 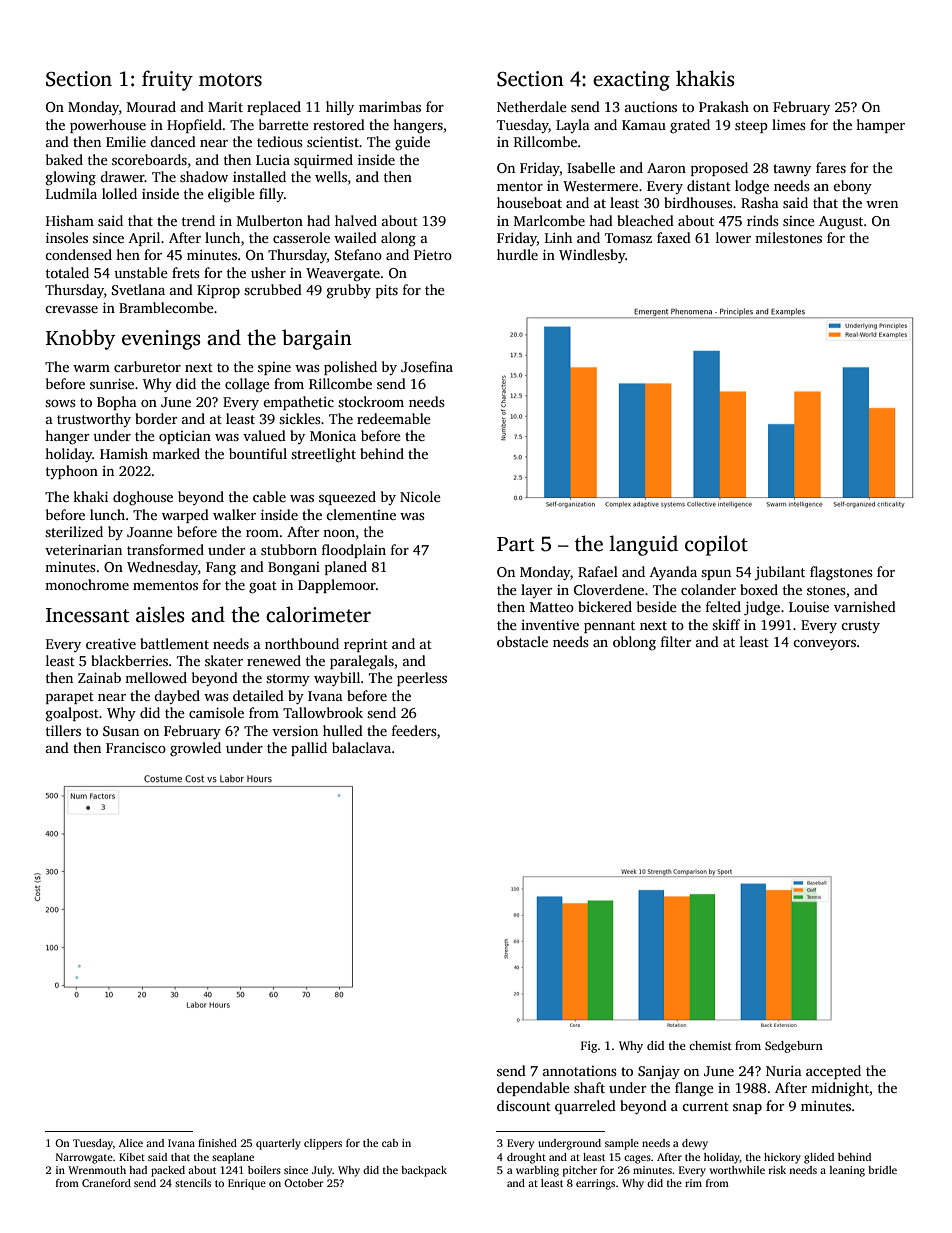 What do you see at coordinates (580, 1071) in the screenshot?
I see `annotations` at bounding box center [580, 1071].
